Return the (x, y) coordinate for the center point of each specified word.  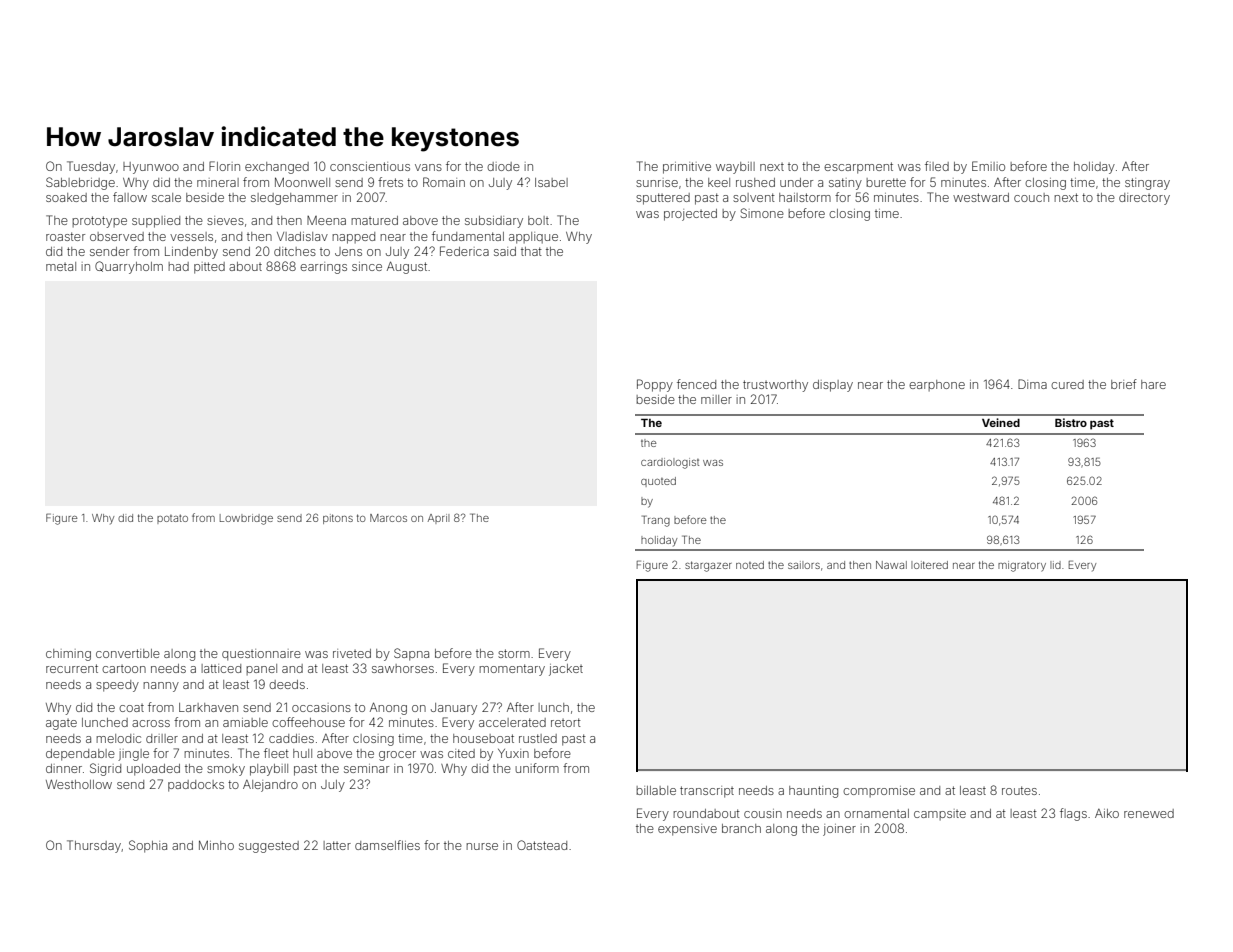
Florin (224, 166)
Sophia (148, 846)
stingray (1147, 184)
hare (1153, 384)
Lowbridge (246, 519)
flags (1073, 814)
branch (741, 828)
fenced (696, 384)
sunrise (657, 182)
